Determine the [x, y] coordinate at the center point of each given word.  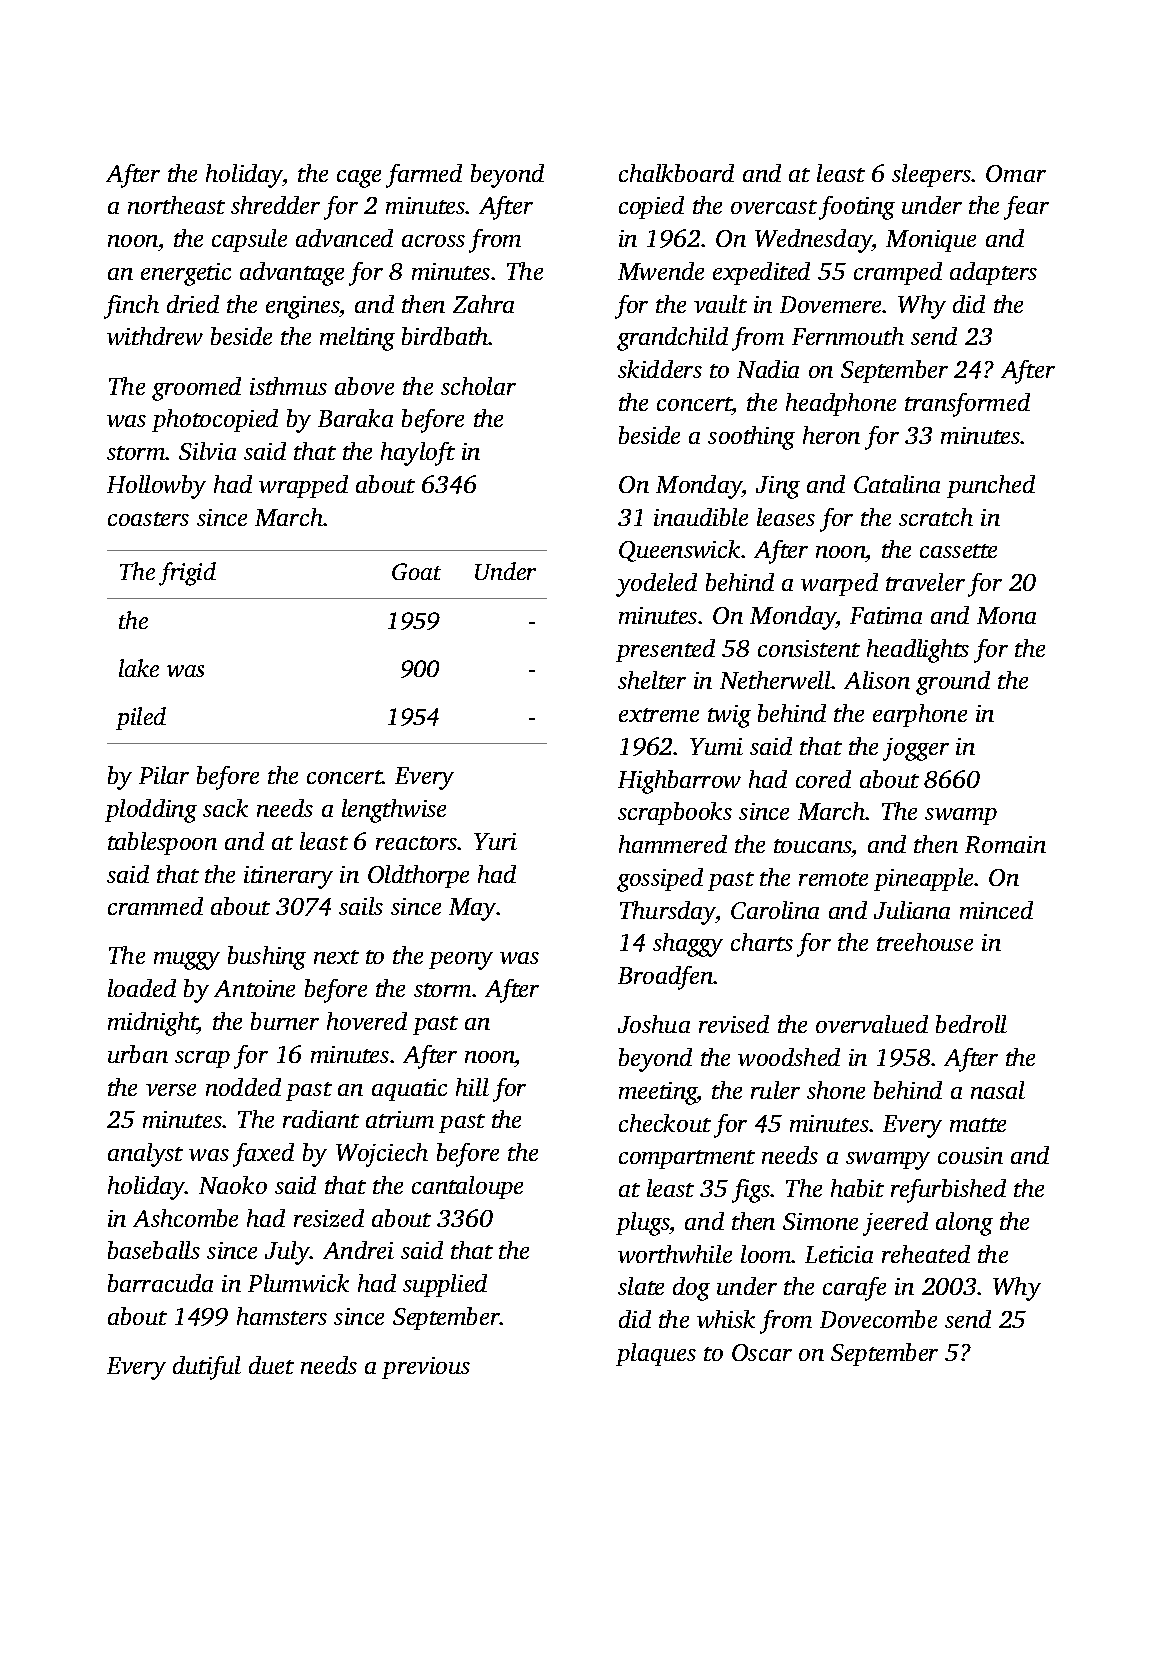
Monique [931, 241]
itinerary [288, 877]
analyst [145, 1155]
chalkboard [676, 173]
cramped [898, 273]
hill [472, 1087]
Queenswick [679, 551]
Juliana [912, 910]
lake [139, 668]
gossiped [660, 880]
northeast [176, 205]
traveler [925, 582]
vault [720, 304]
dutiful [207, 1368]
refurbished [948, 1191]
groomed [196, 389]
